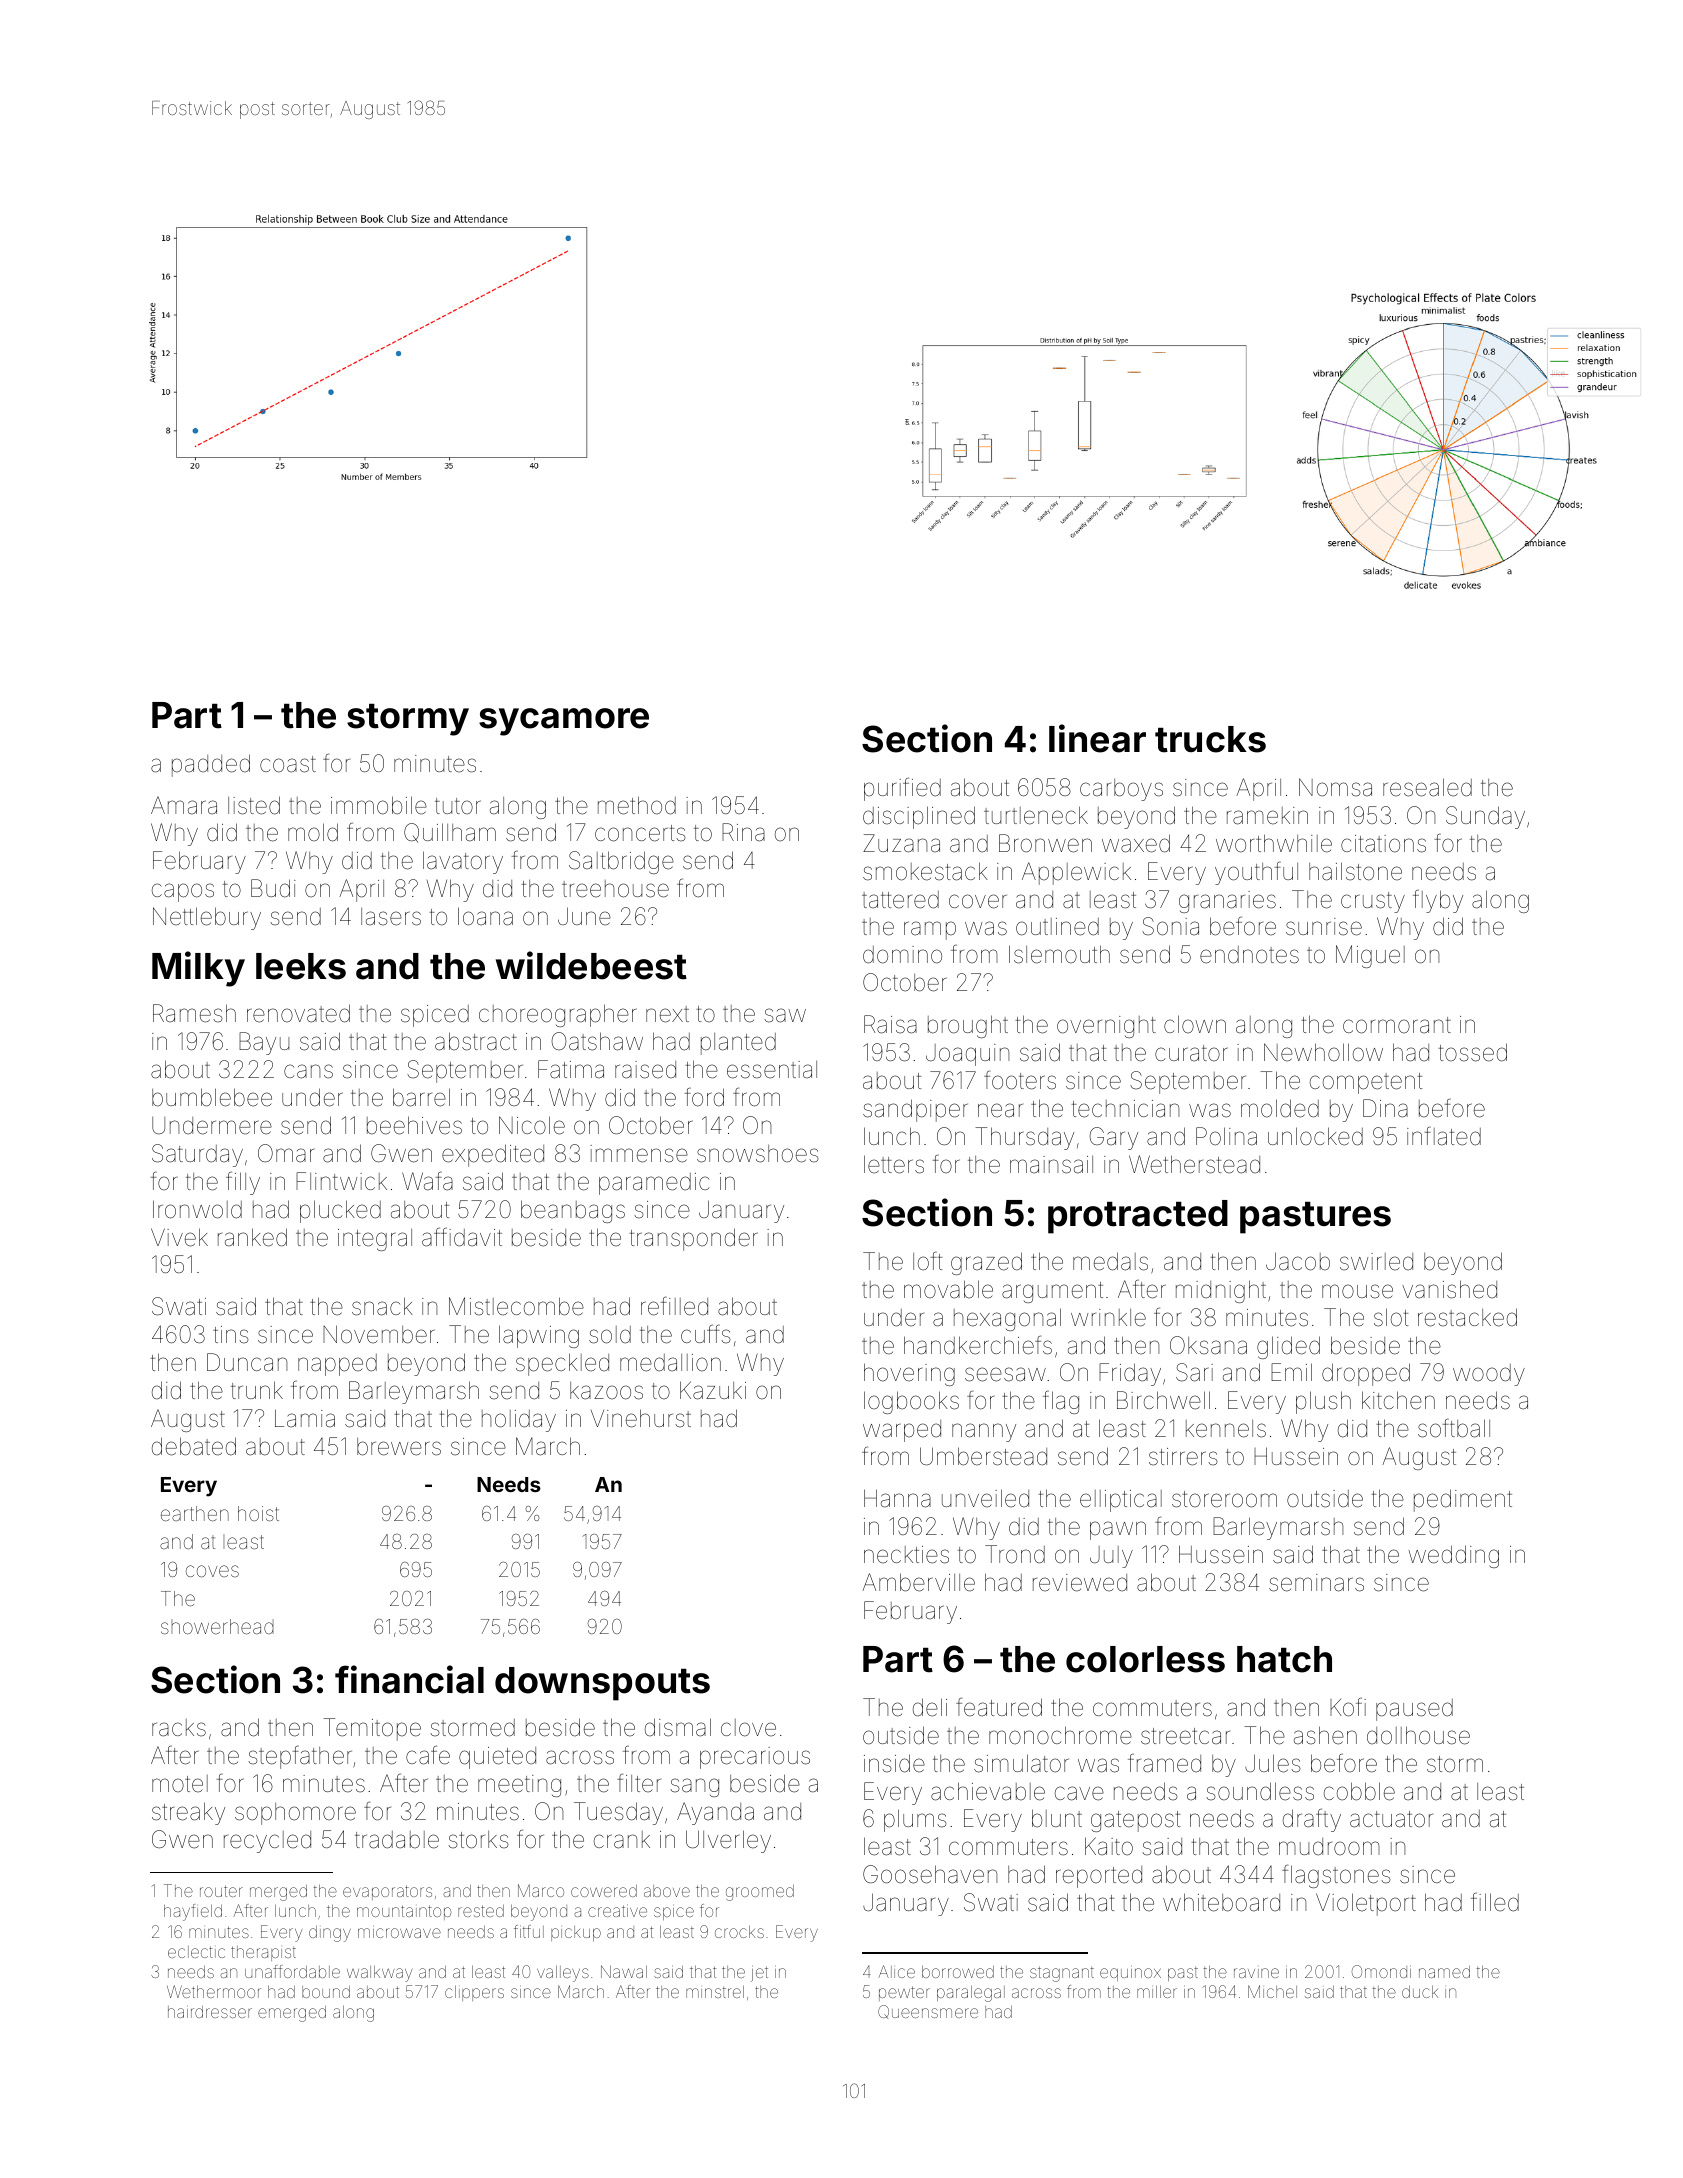 This screenshot has width=1683, height=2178. Describe the element at coordinates (713, 1390) in the screenshot. I see `Kazuki` at that location.
